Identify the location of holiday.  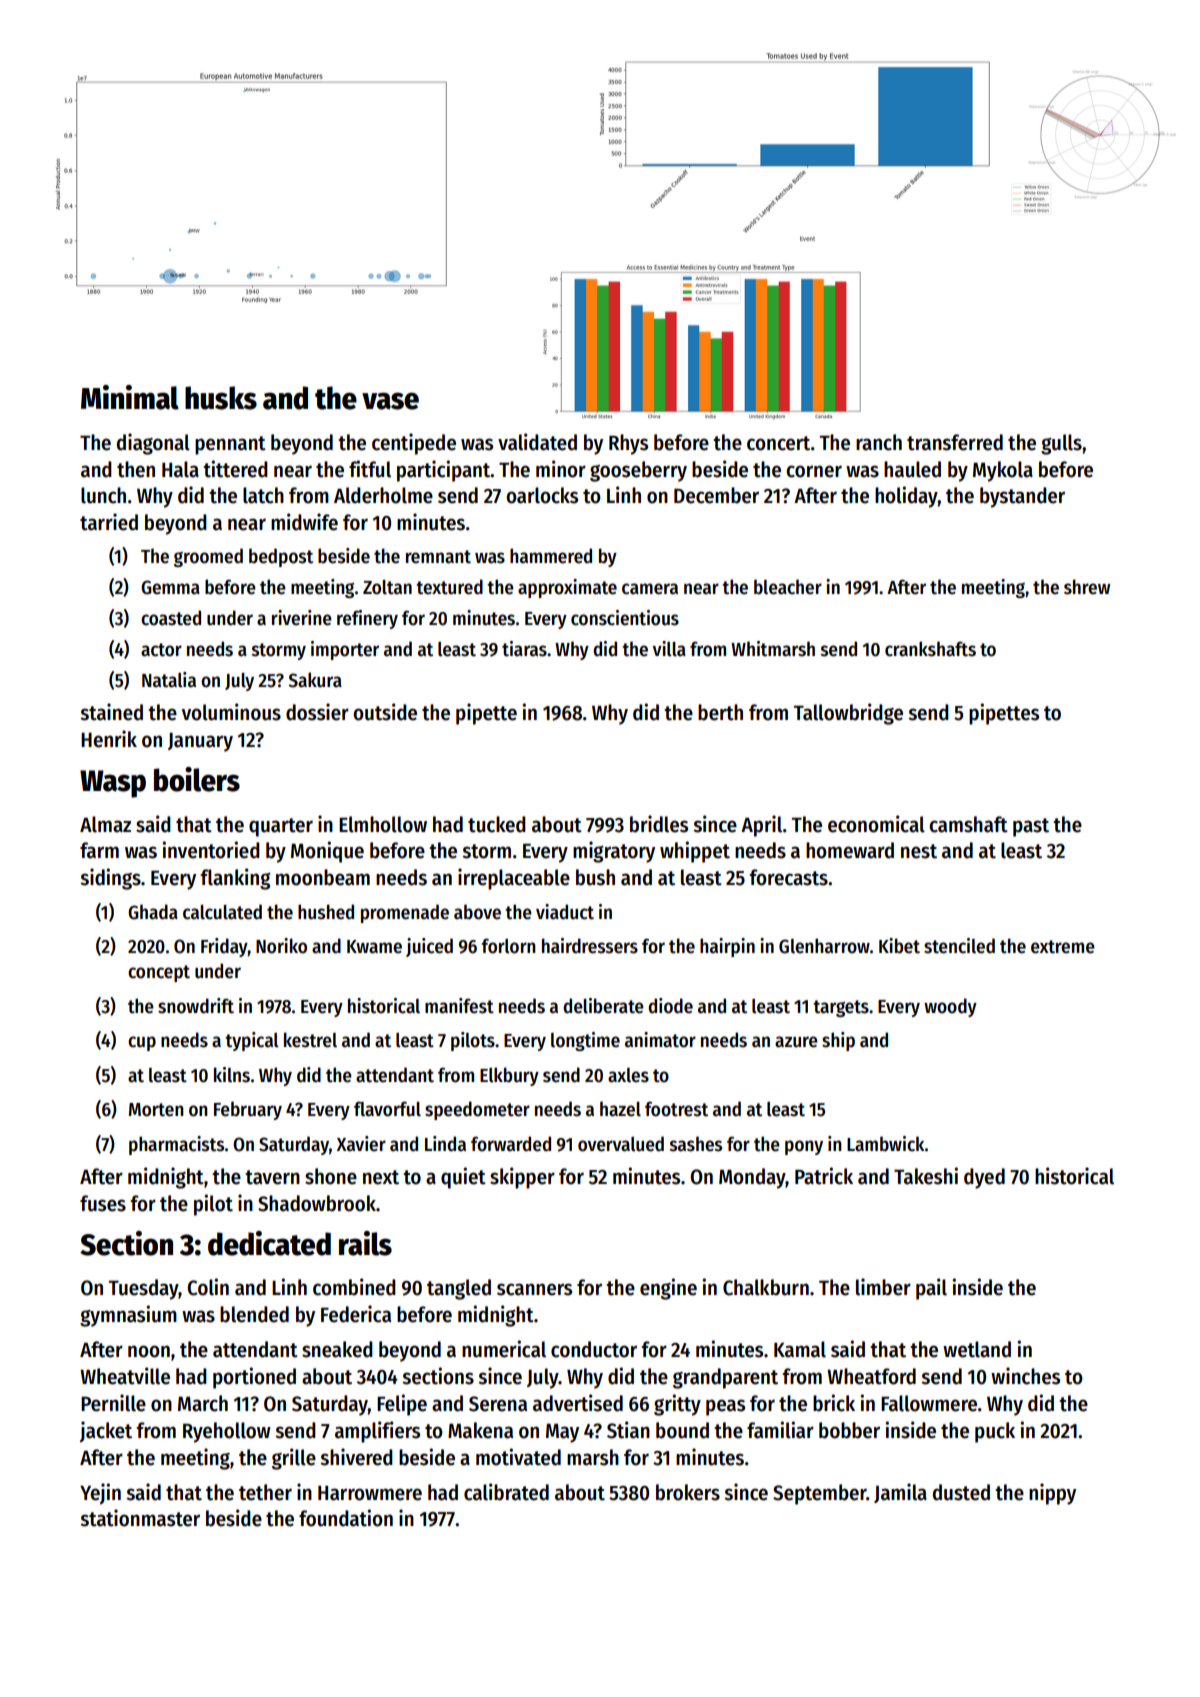
(906, 497).
